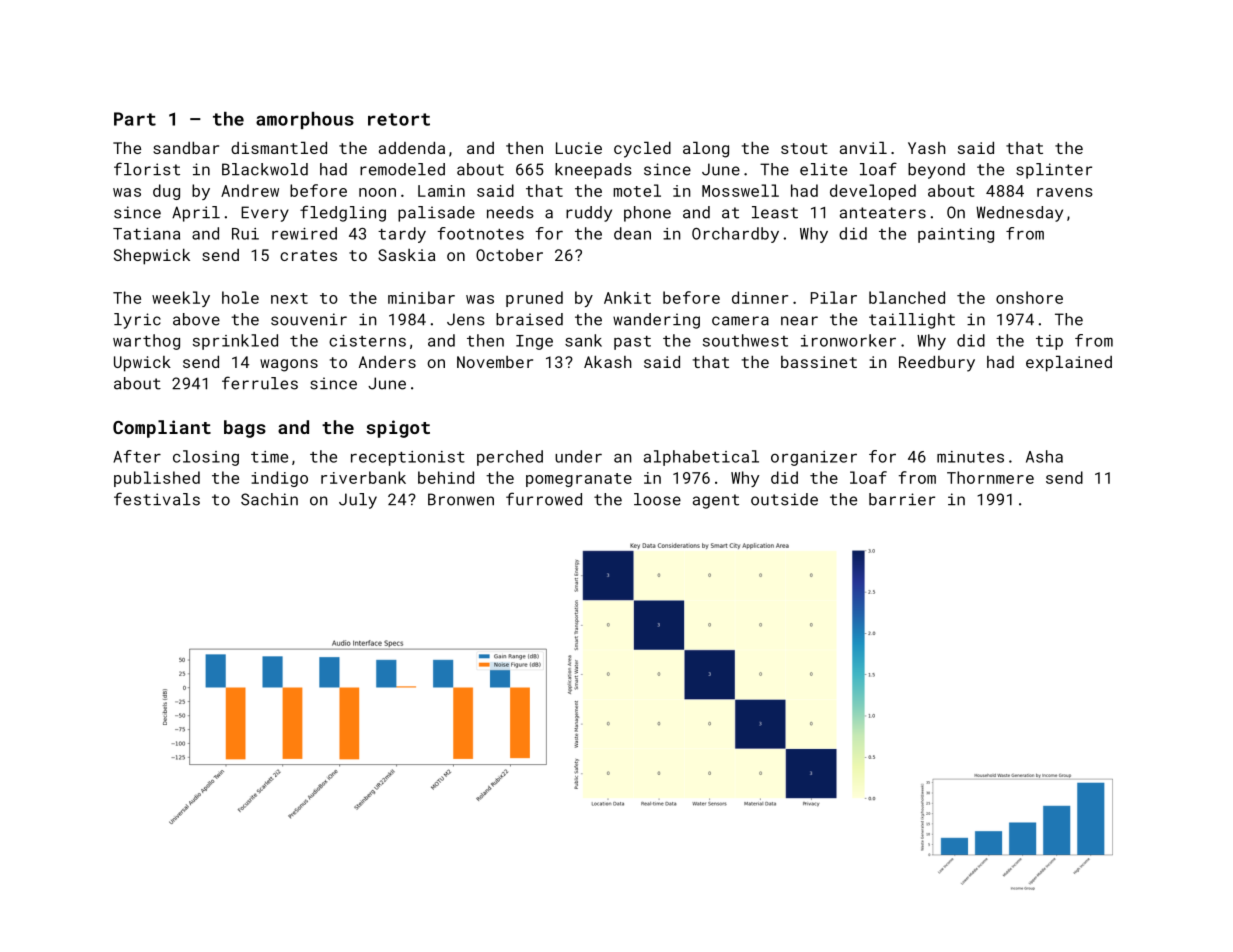  What do you see at coordinates (1069, 364) in the page?
I see `explained` at bounding box center [1069, 364].
